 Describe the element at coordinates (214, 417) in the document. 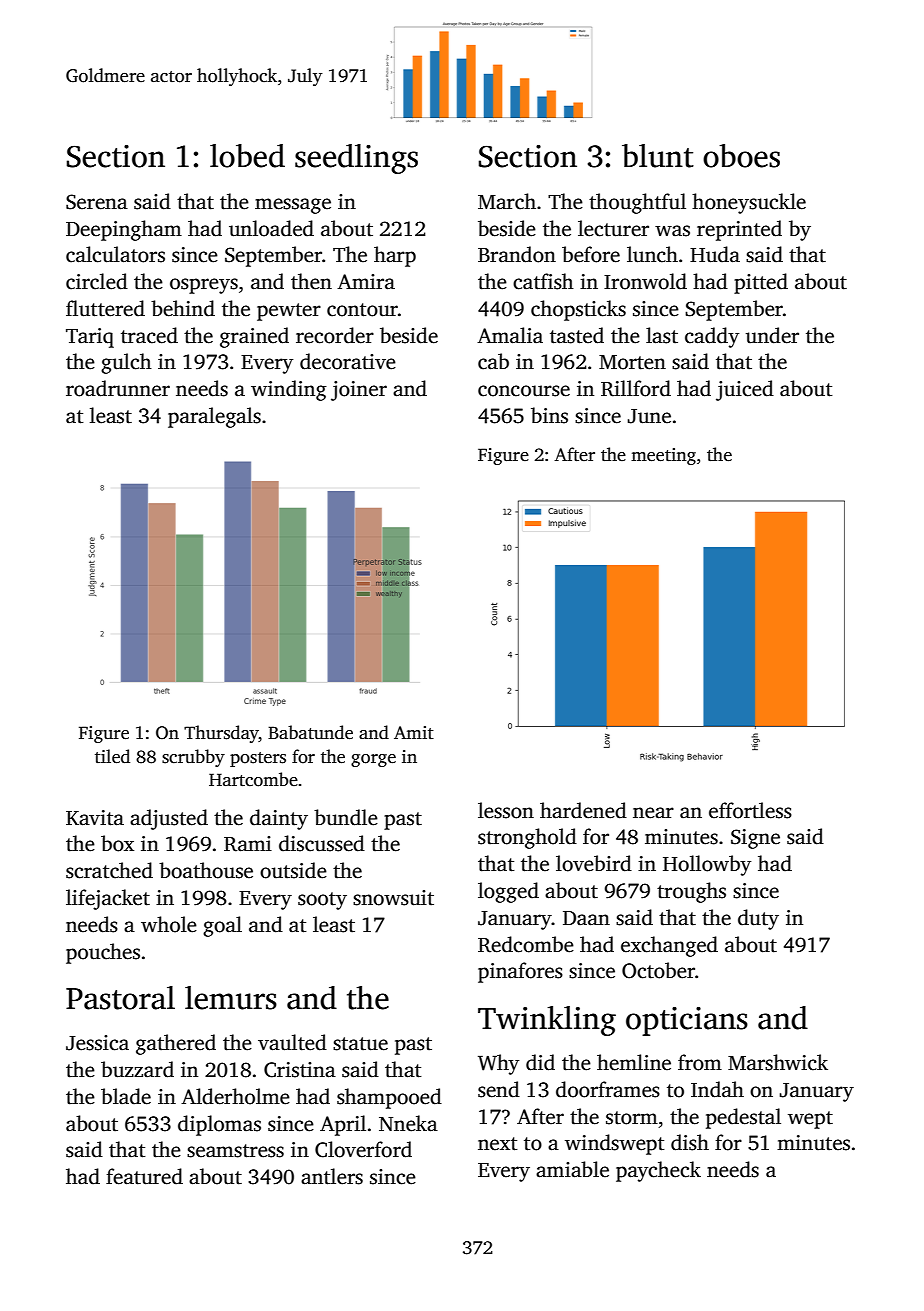

I see `paralegals` at that location.
